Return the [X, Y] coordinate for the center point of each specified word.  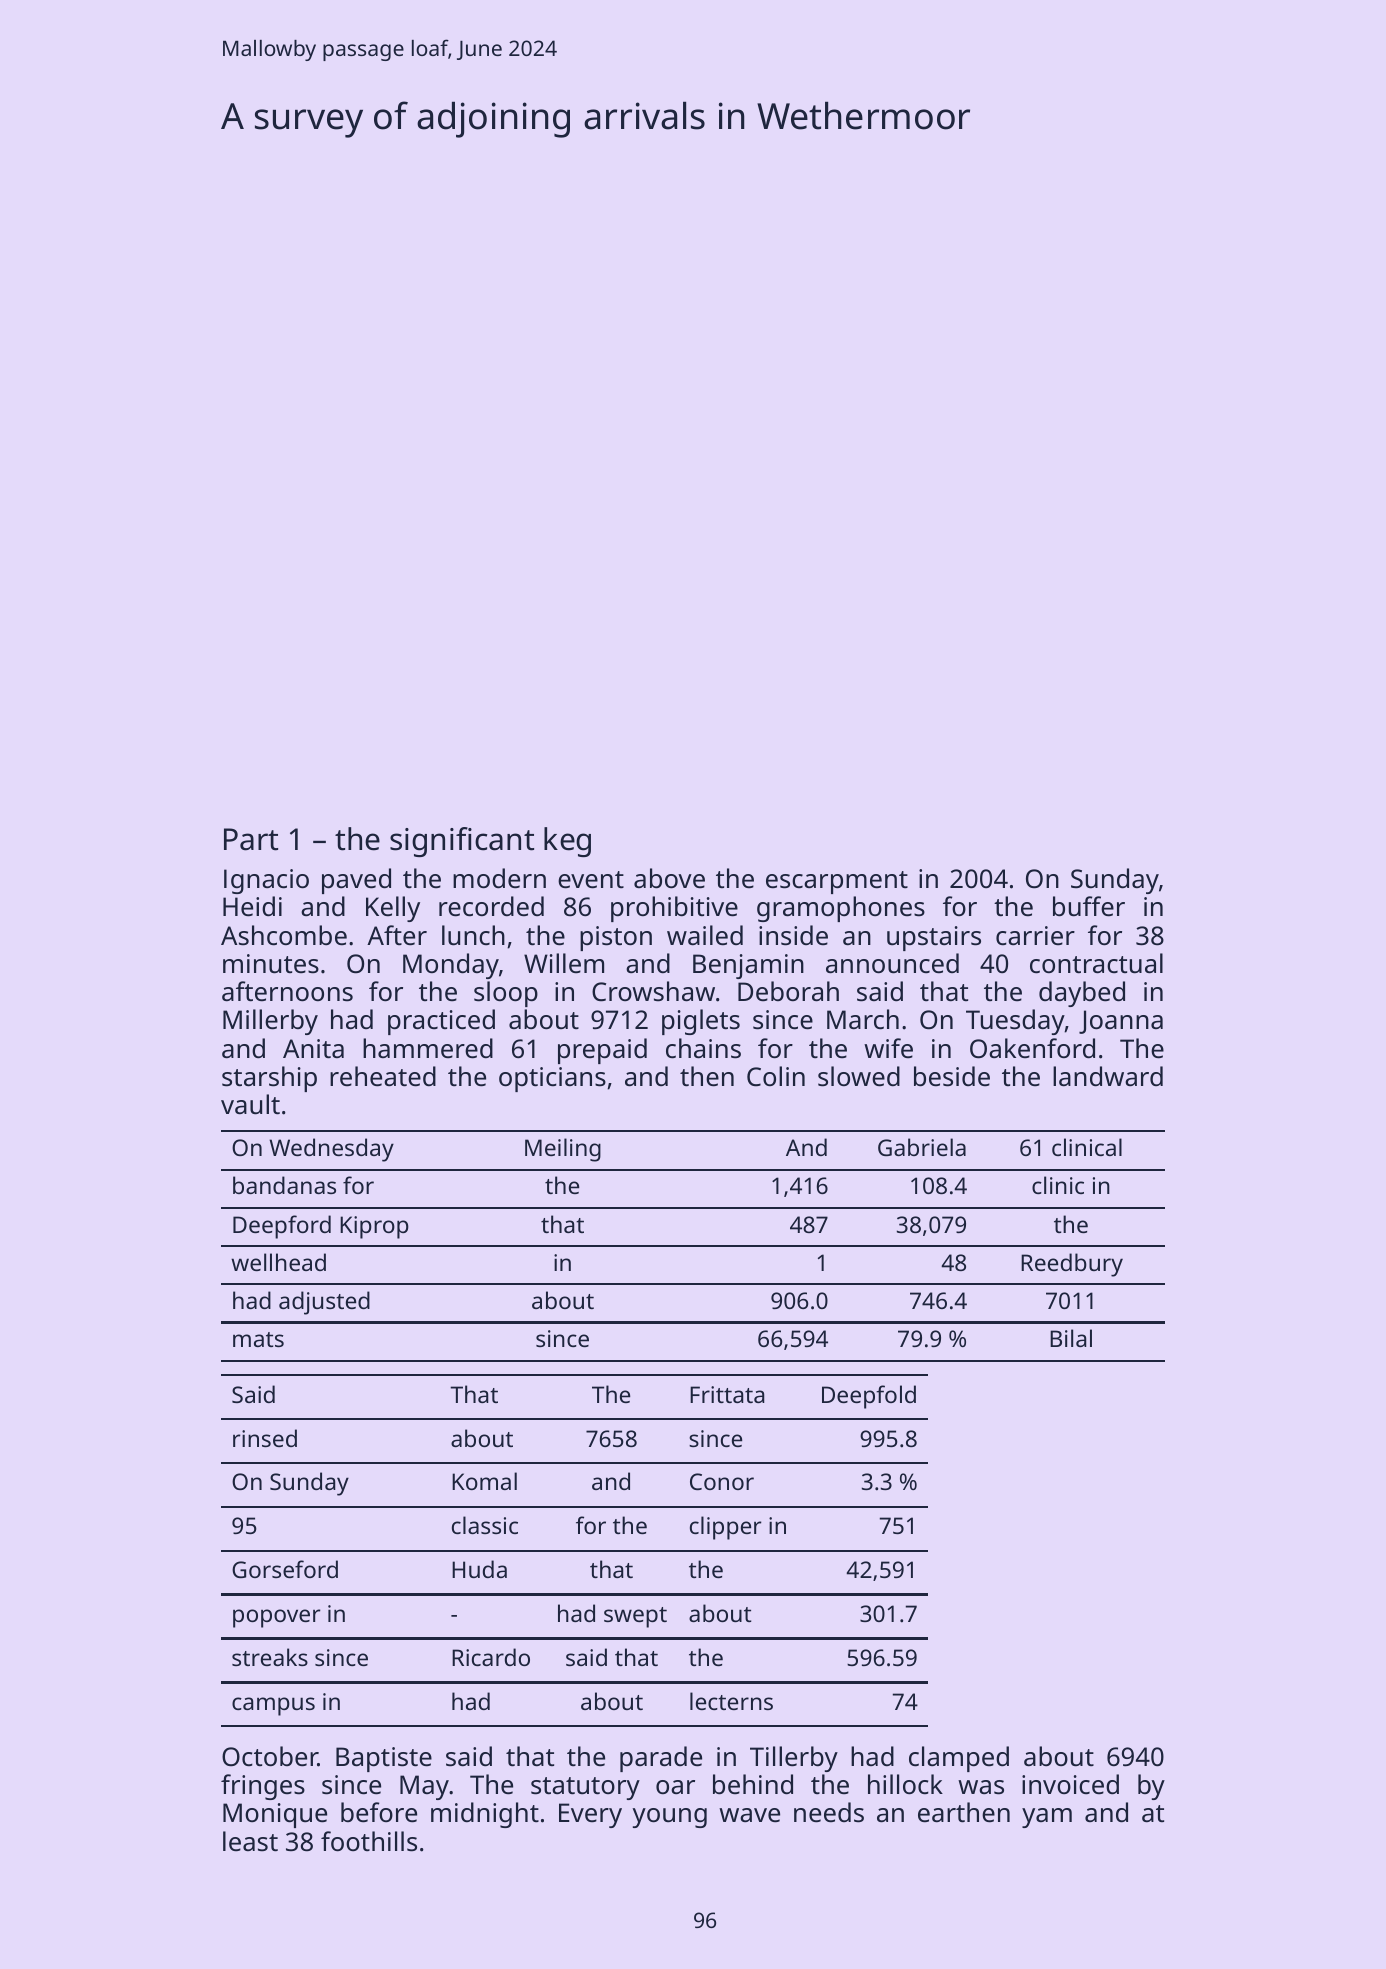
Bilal [1071, 1338]
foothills [369, 1841]
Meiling [563, 1150]
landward [1108, 1076]
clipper [725, 1528]
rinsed [265, 1438]
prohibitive [674, 909]
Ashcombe [284, 935]
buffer [1089, 906]
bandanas [284, 1185]
